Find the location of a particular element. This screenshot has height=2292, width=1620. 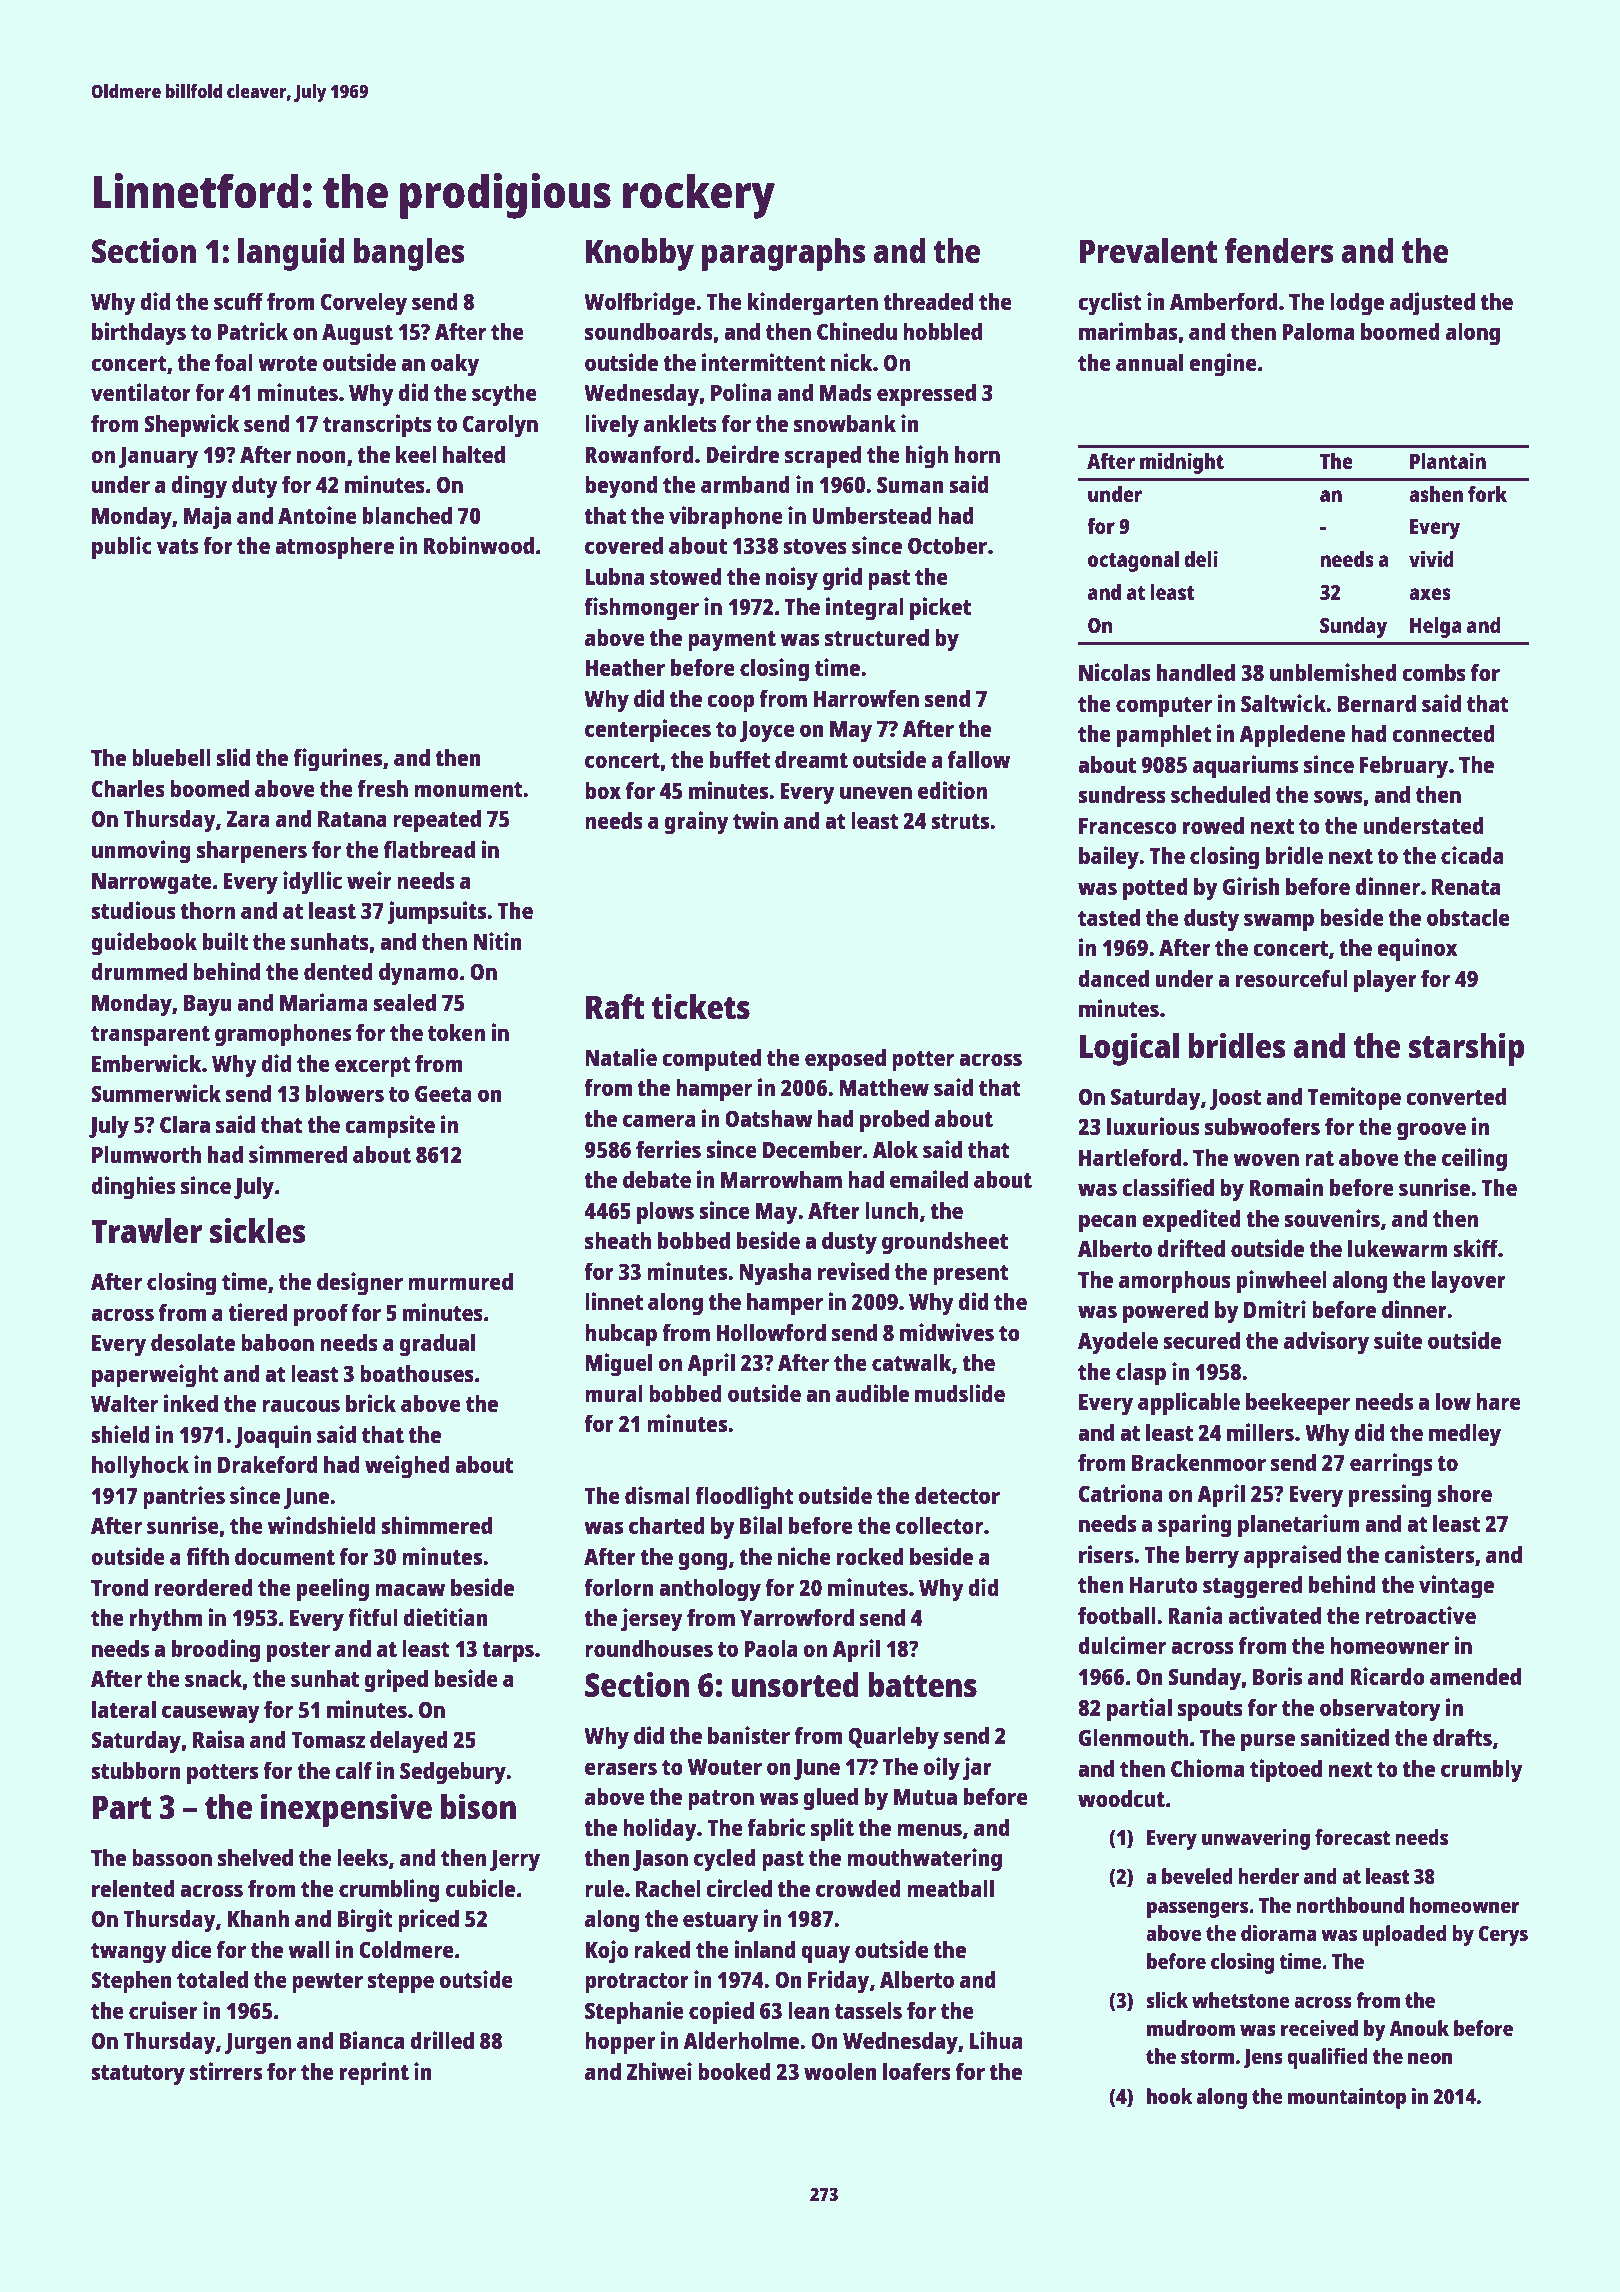

Walter is located at coordinates (124, 1403).
